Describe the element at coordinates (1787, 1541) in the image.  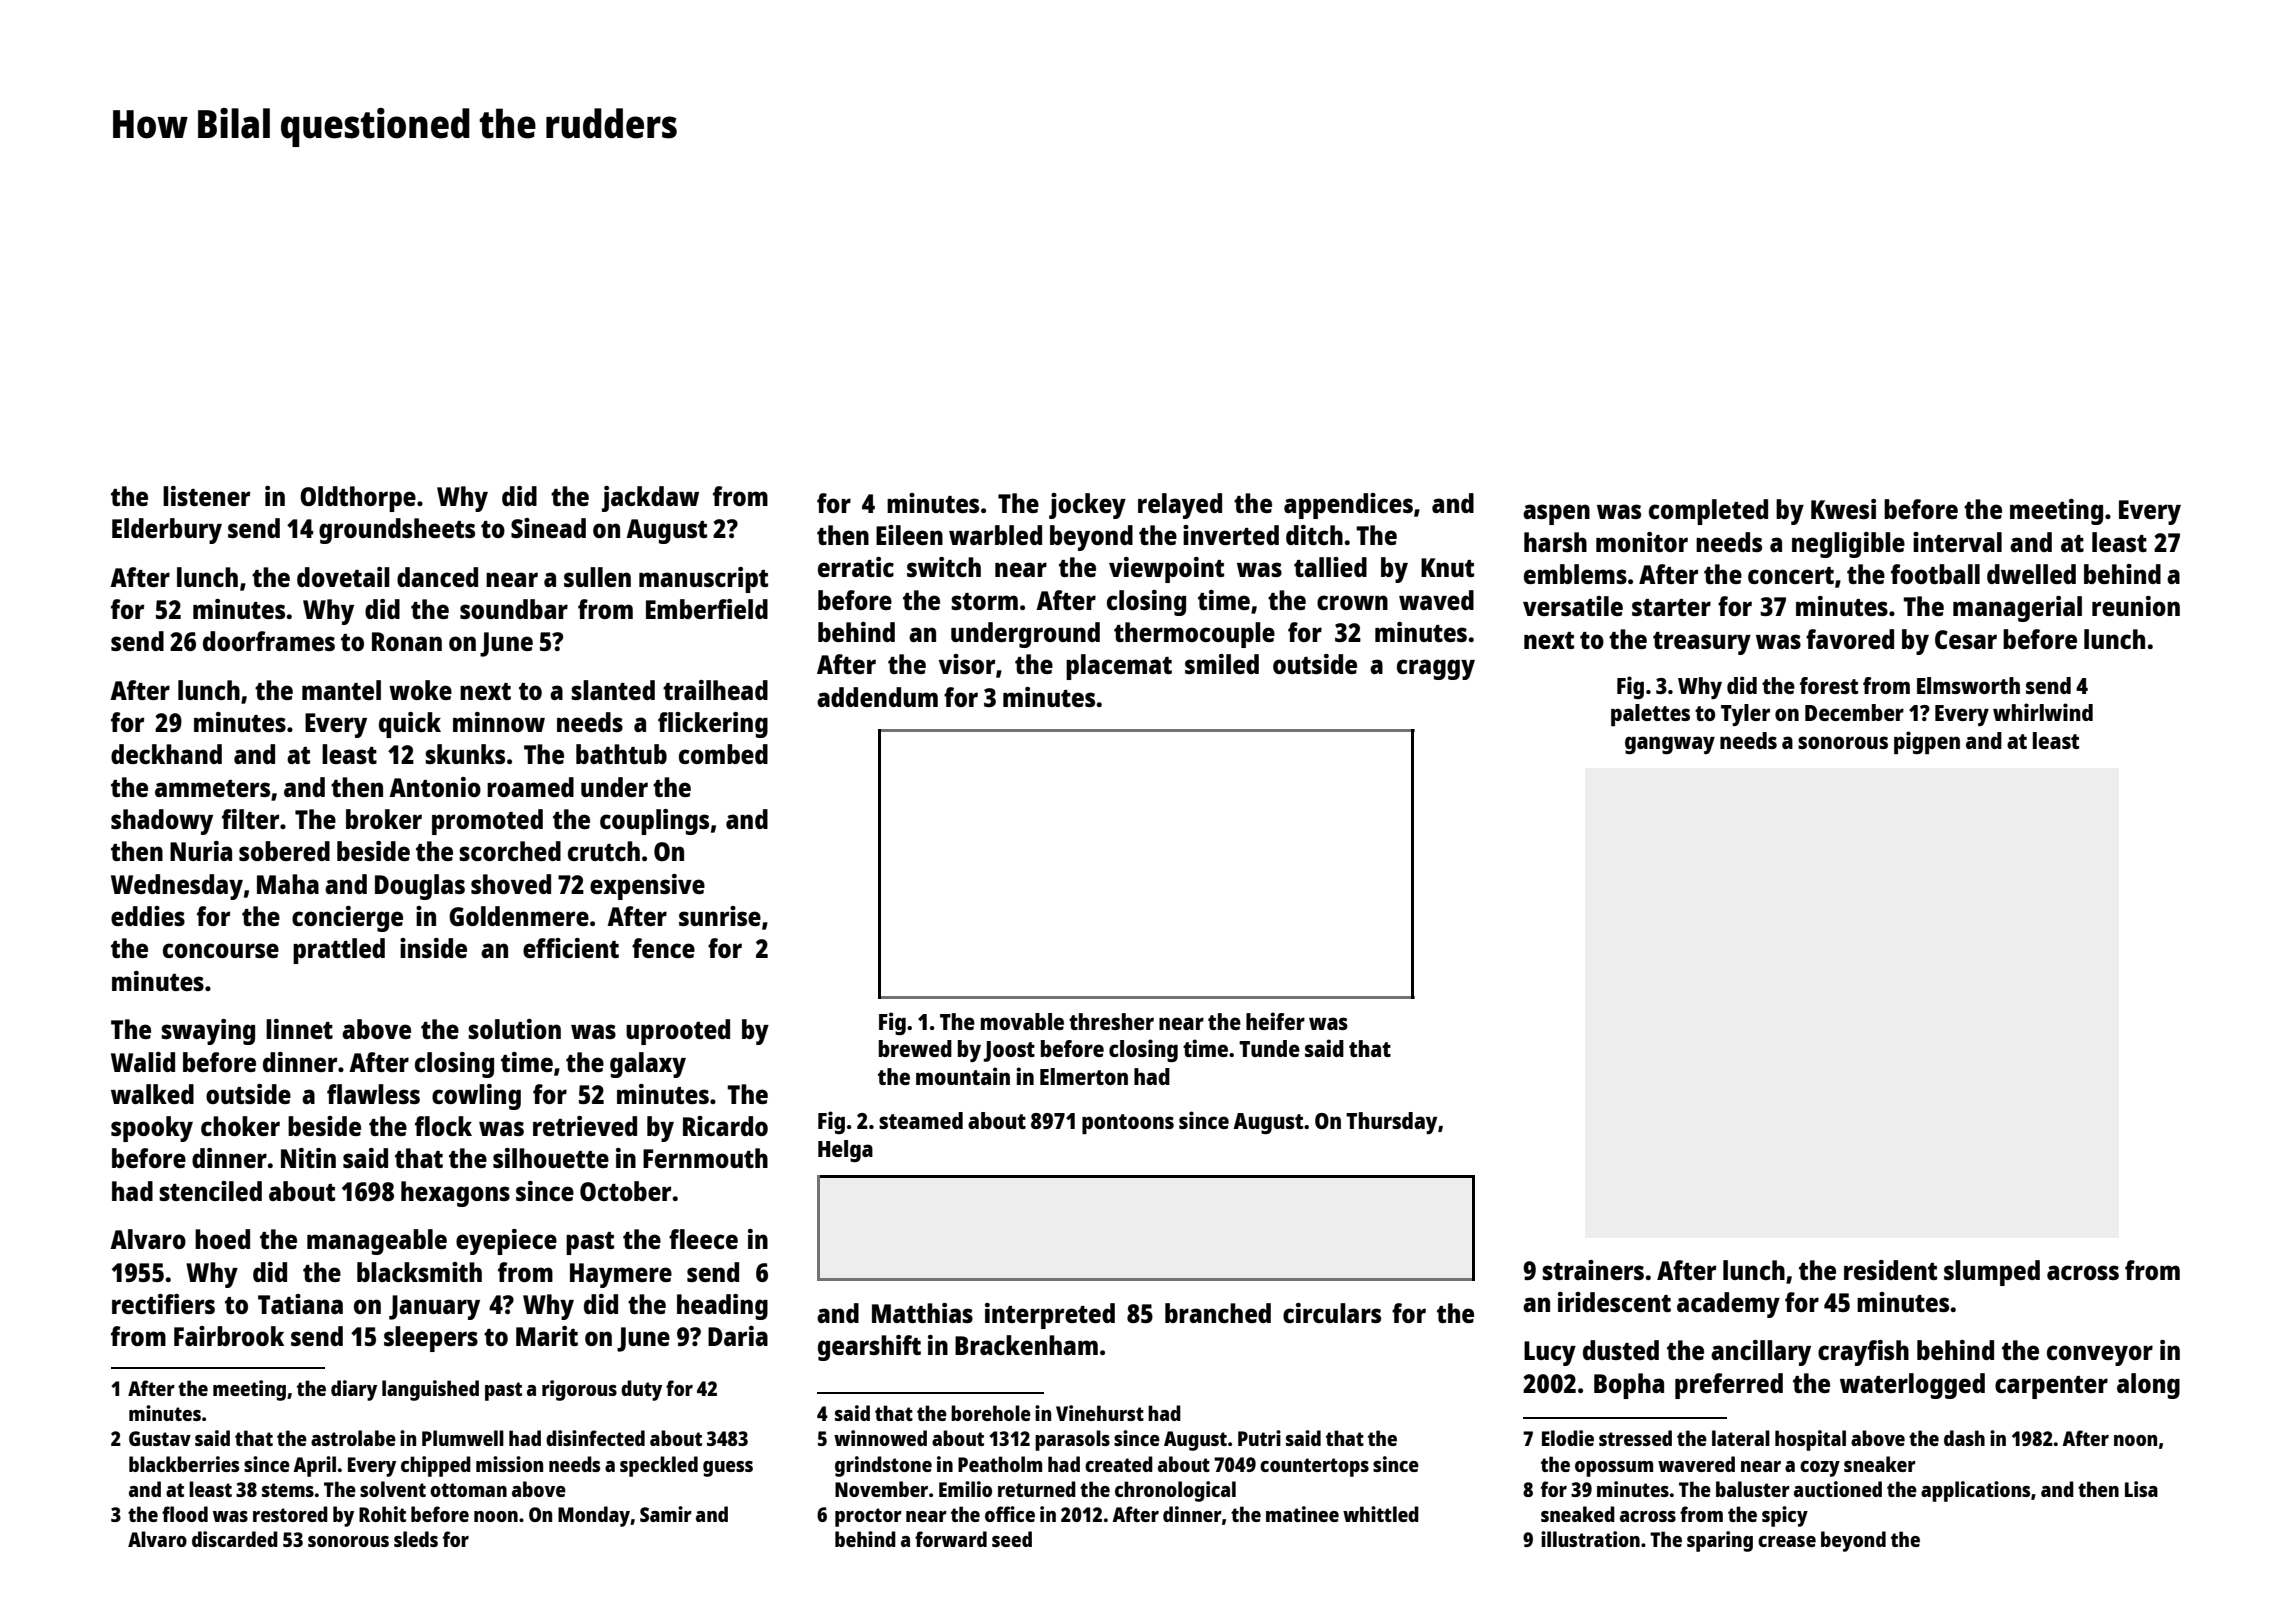
I see `crease` at that location.
